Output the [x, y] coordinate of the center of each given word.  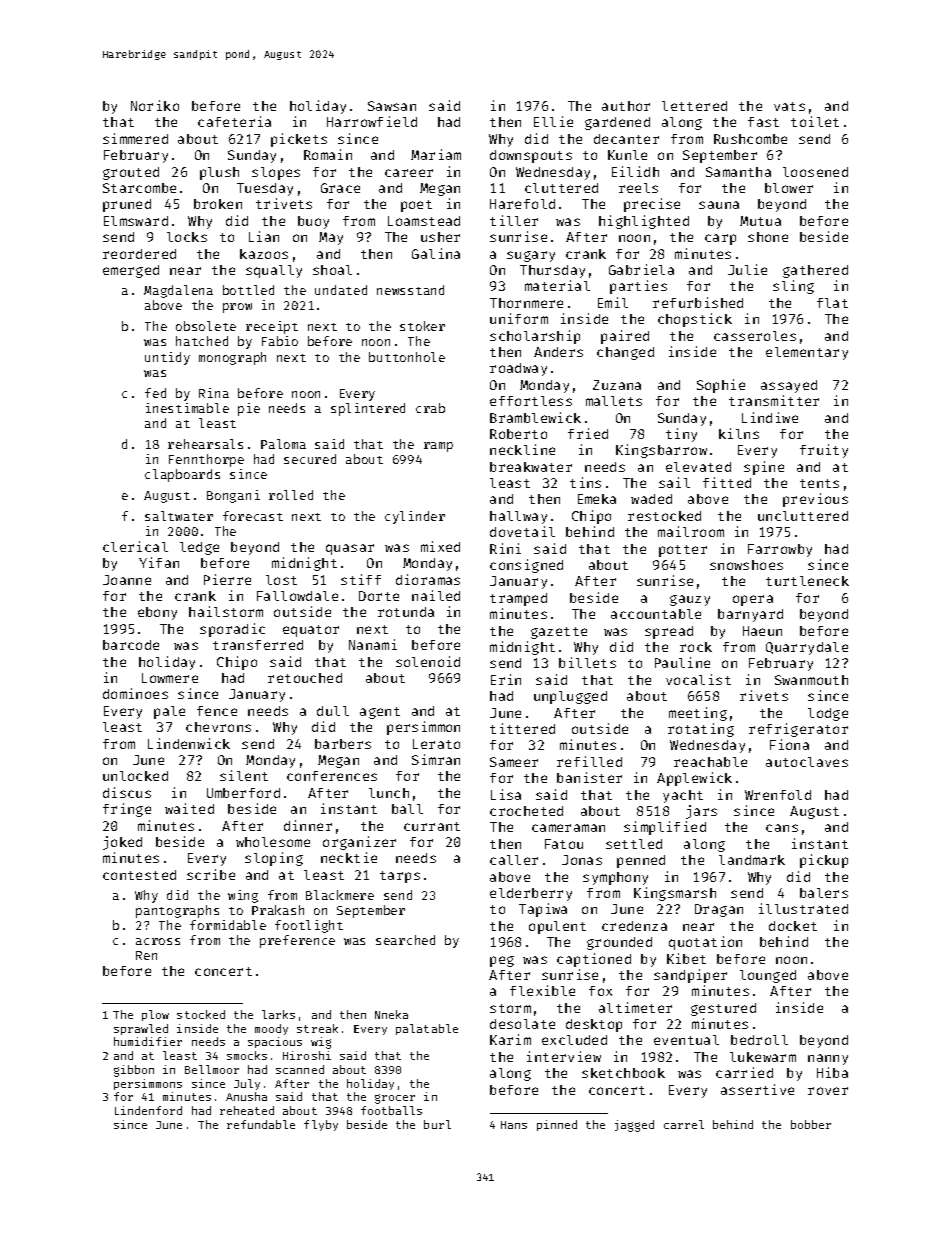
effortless [531, 401]
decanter [626, 139]
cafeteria [234, 121]
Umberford [243, 793]
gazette [559, 633]
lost [281, 580]
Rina [214, 393]
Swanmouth [811, 680]
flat [832, 303]
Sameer [514, 762]
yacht [683, 796]
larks [278, 1014]
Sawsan [392, 106]
